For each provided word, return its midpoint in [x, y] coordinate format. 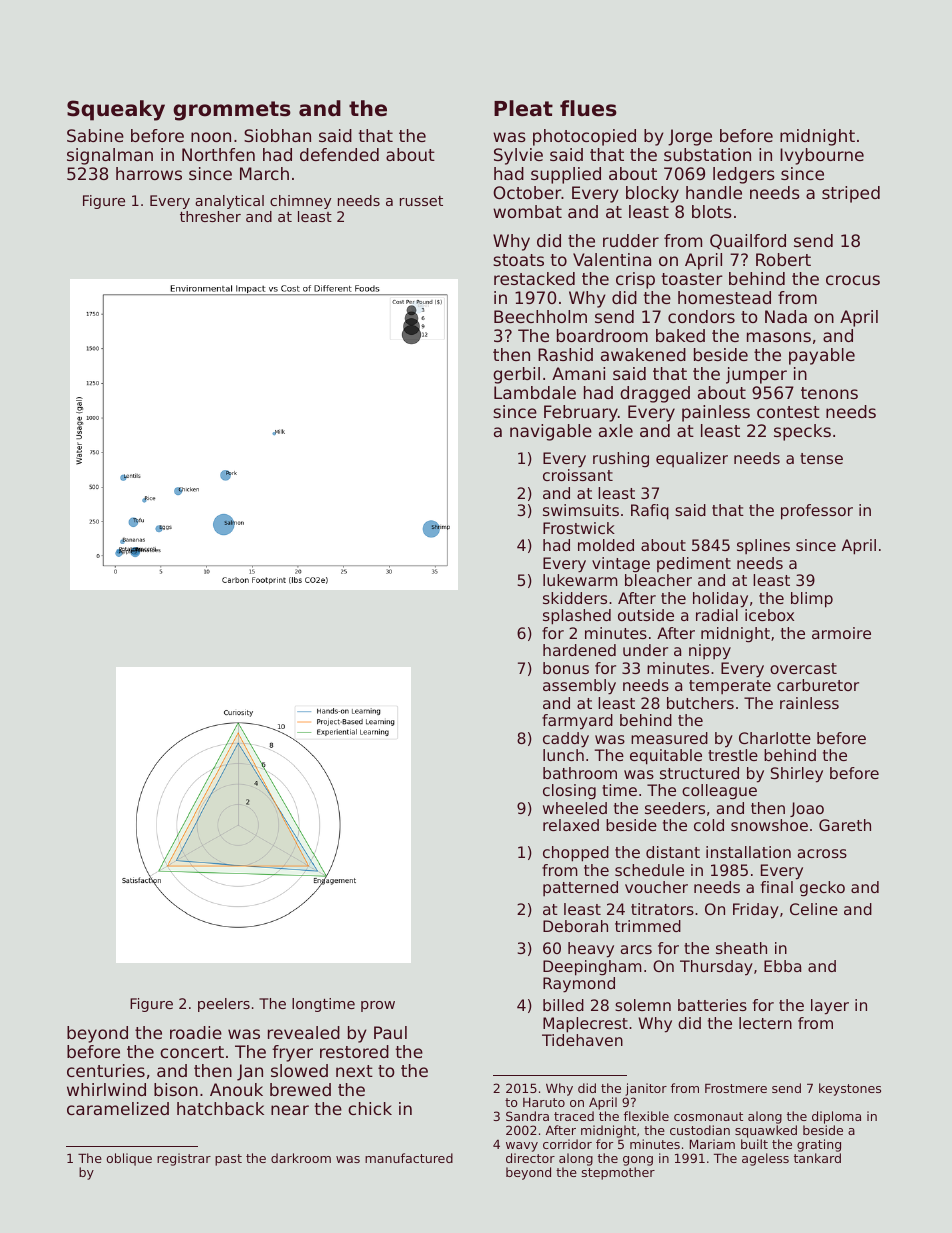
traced [574, 1116]
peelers [224, 1005]
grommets [232, 111]
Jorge [690, 137]
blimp [812, 600]
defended [339, 154]
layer [830, 1007]
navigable [551, 432]
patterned [580, 888]
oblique [129, 1159]
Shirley [797, 775]
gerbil [516, 375]
